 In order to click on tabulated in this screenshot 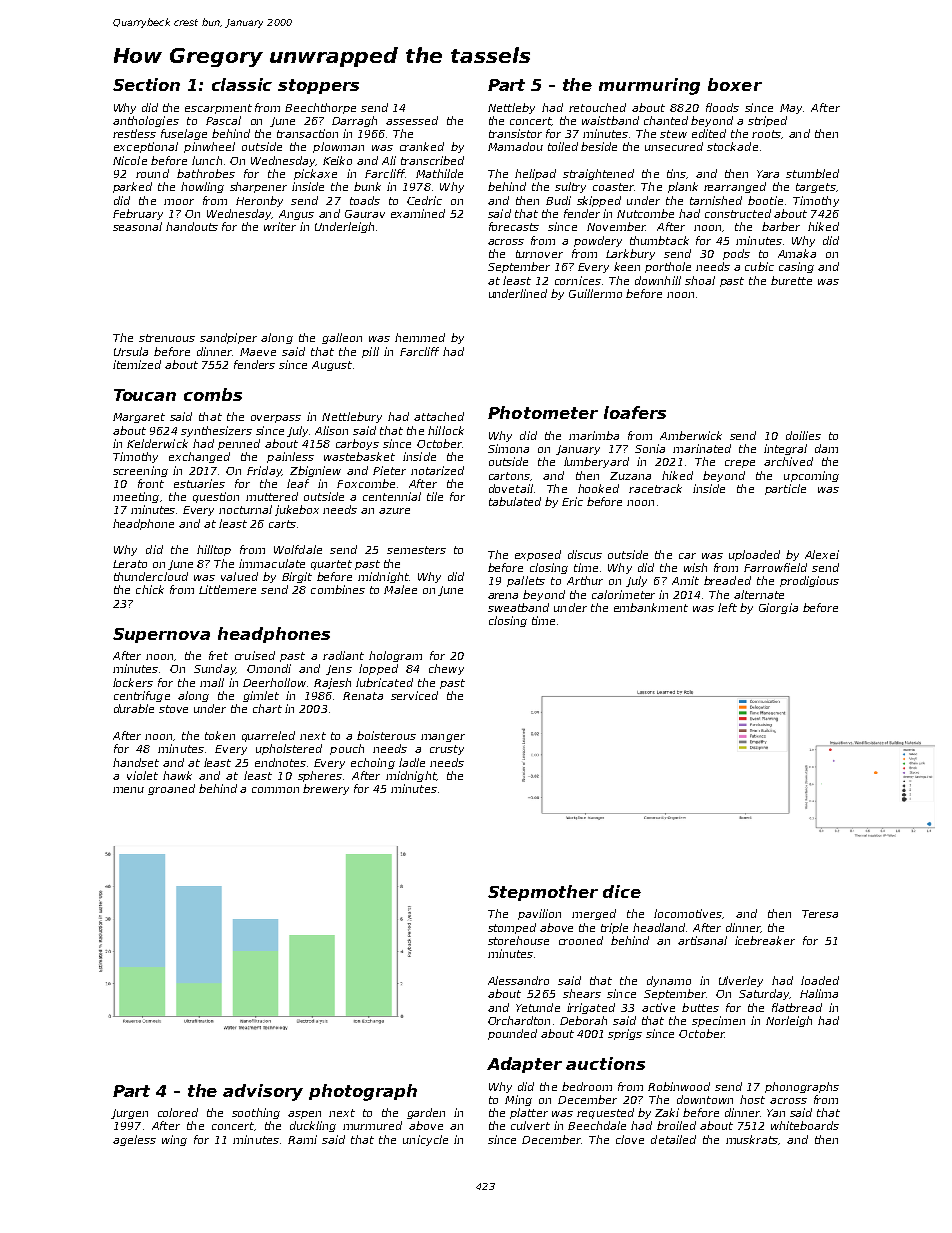, I will do `click(515, 501)`.
